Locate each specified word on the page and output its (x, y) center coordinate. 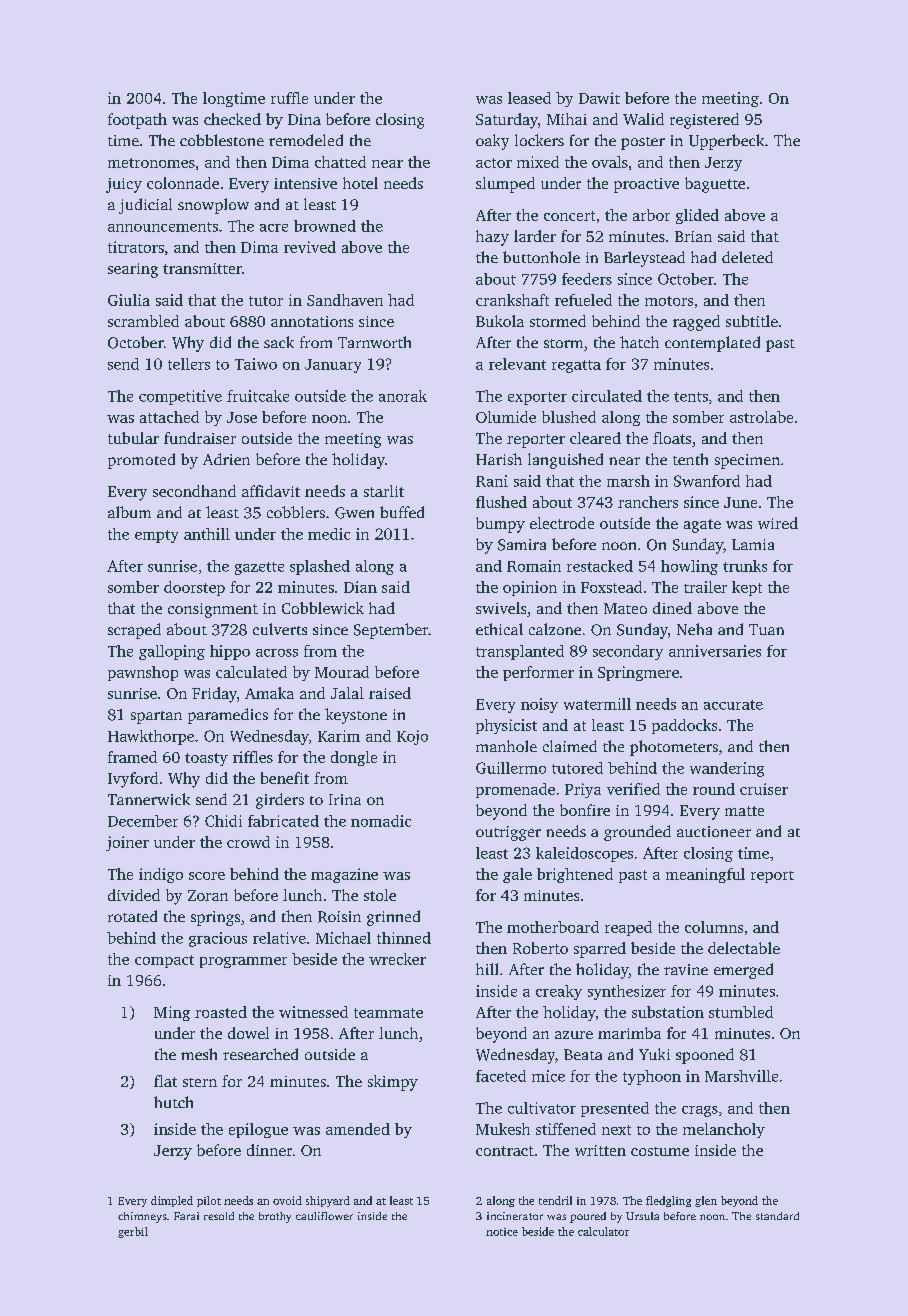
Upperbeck (726, 142)
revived (310, 247)
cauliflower (324, 1216)
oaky (492, 142)
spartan (156, 717)
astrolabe (761, 417)
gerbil (133, 1232)
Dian (360, 587)
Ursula (642, 1216)
